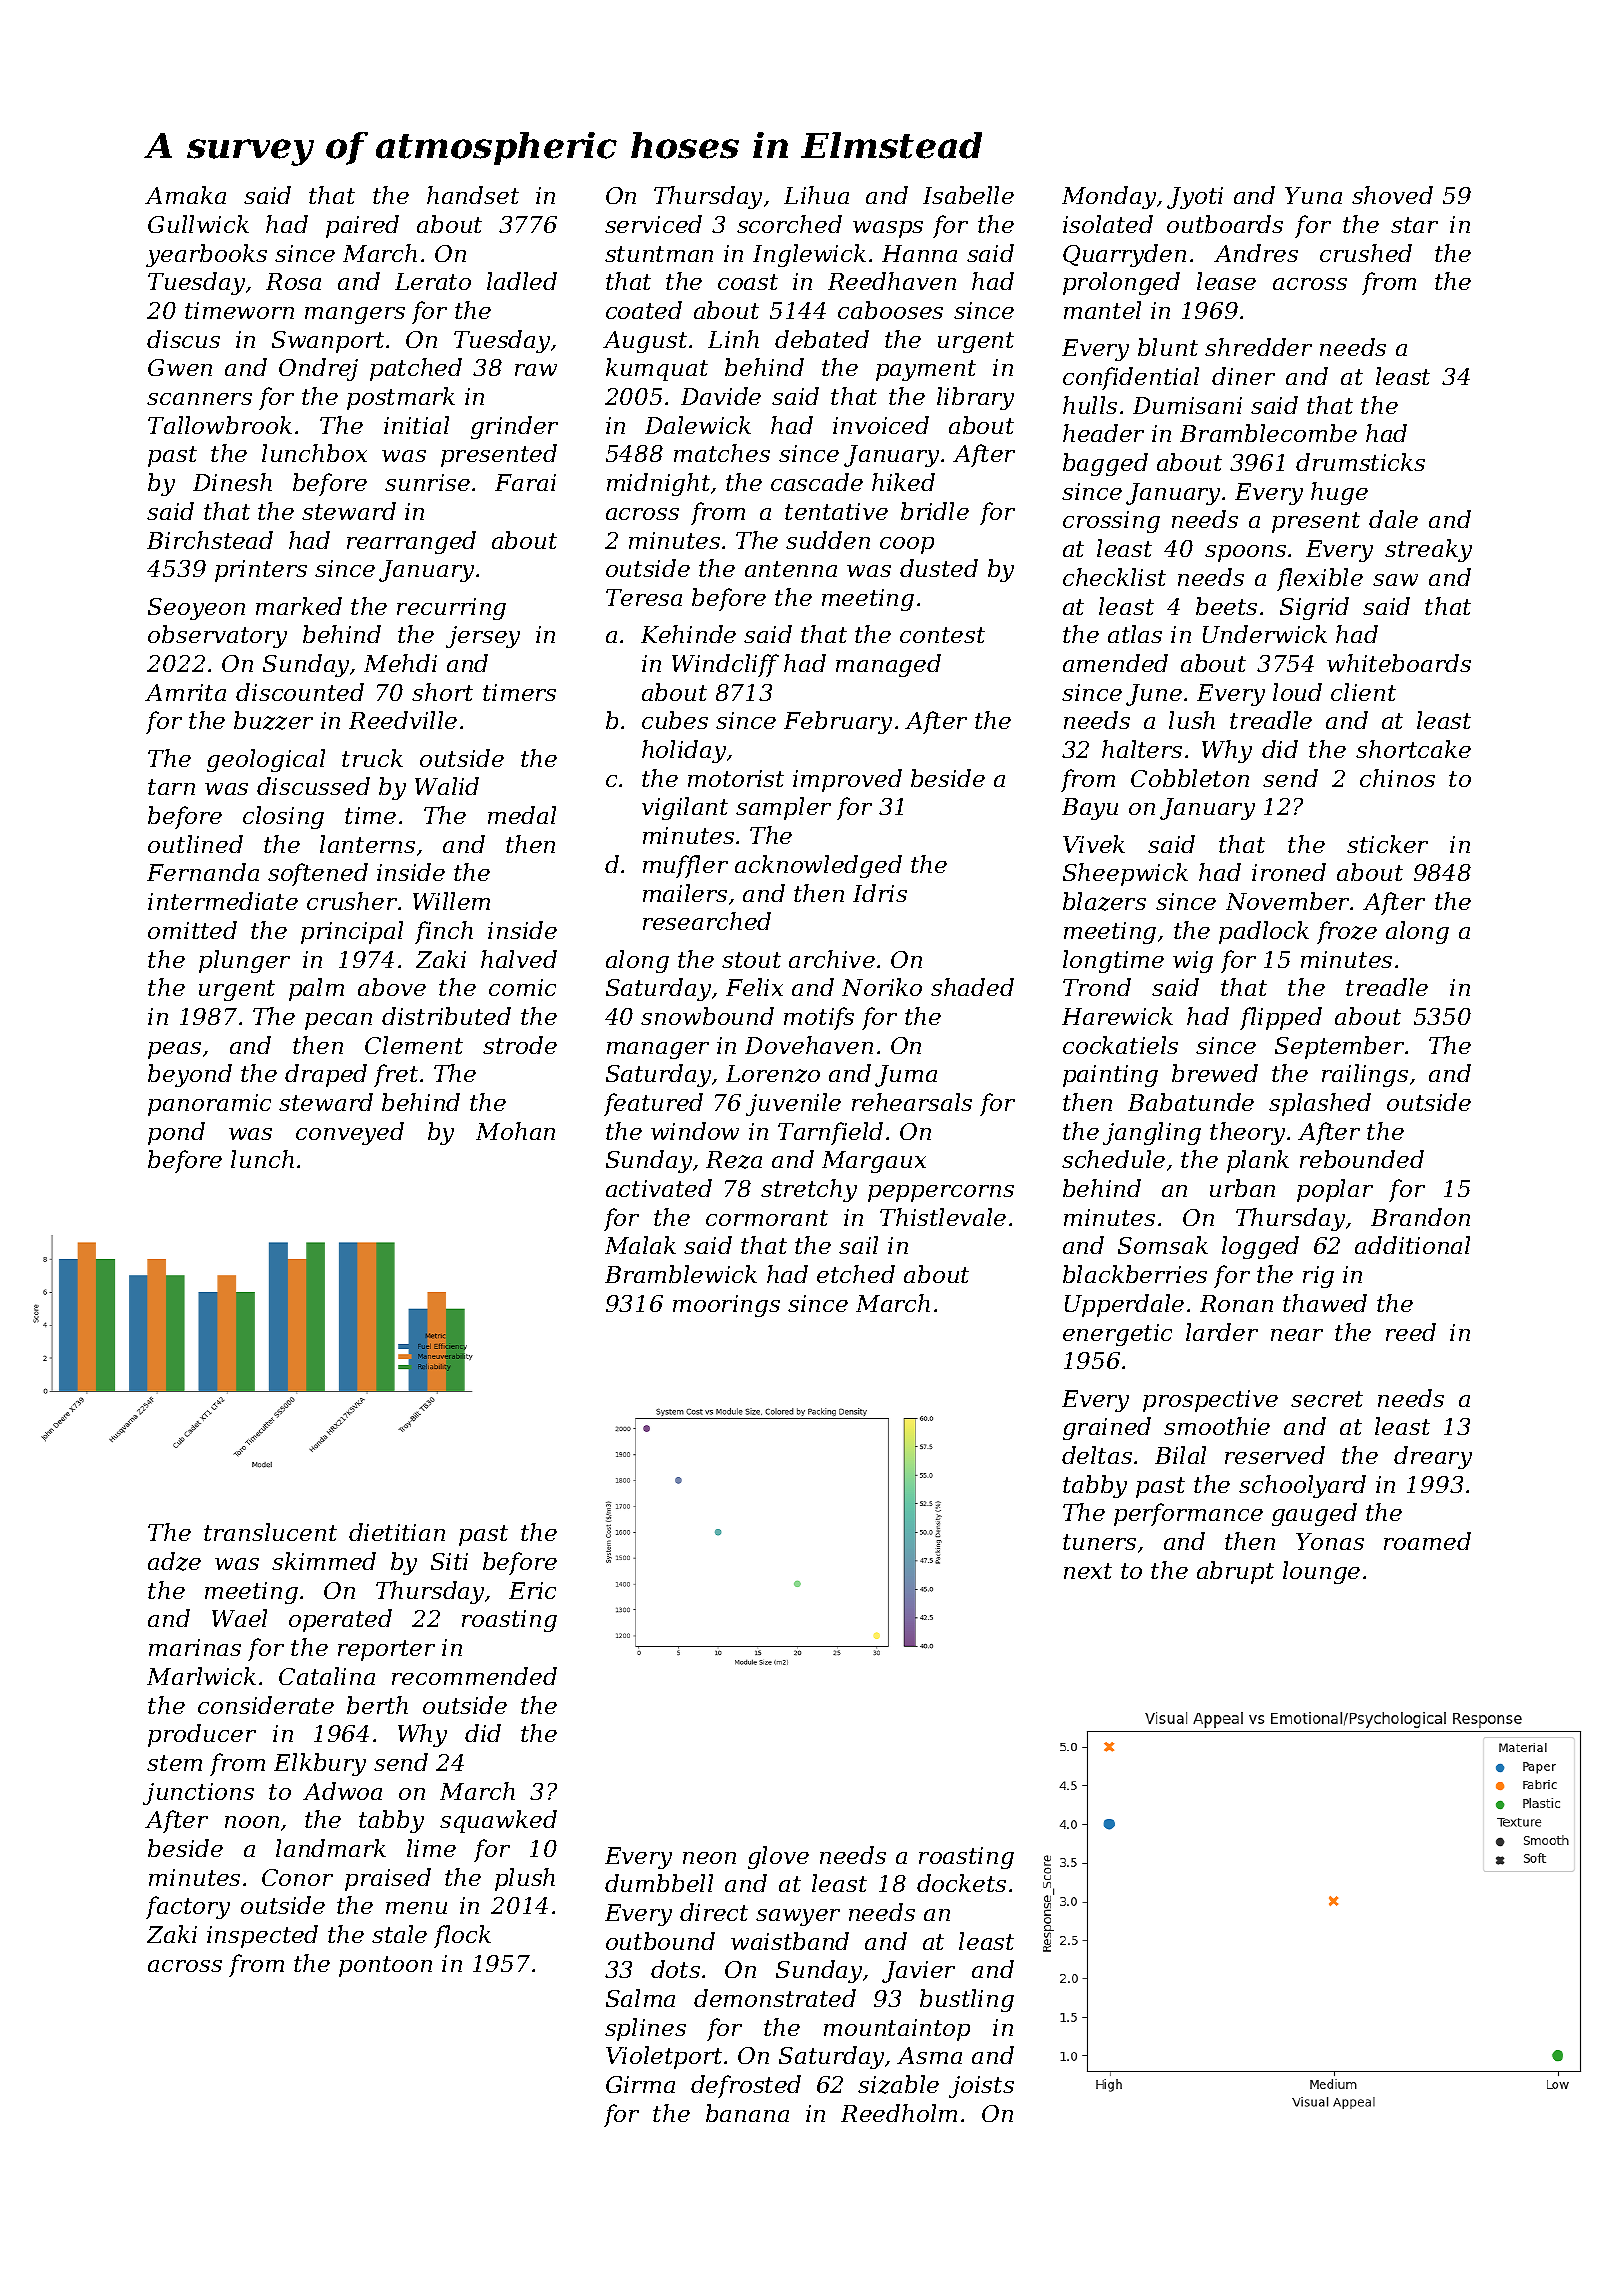  I want to click on scanners, so click(199, 399).
